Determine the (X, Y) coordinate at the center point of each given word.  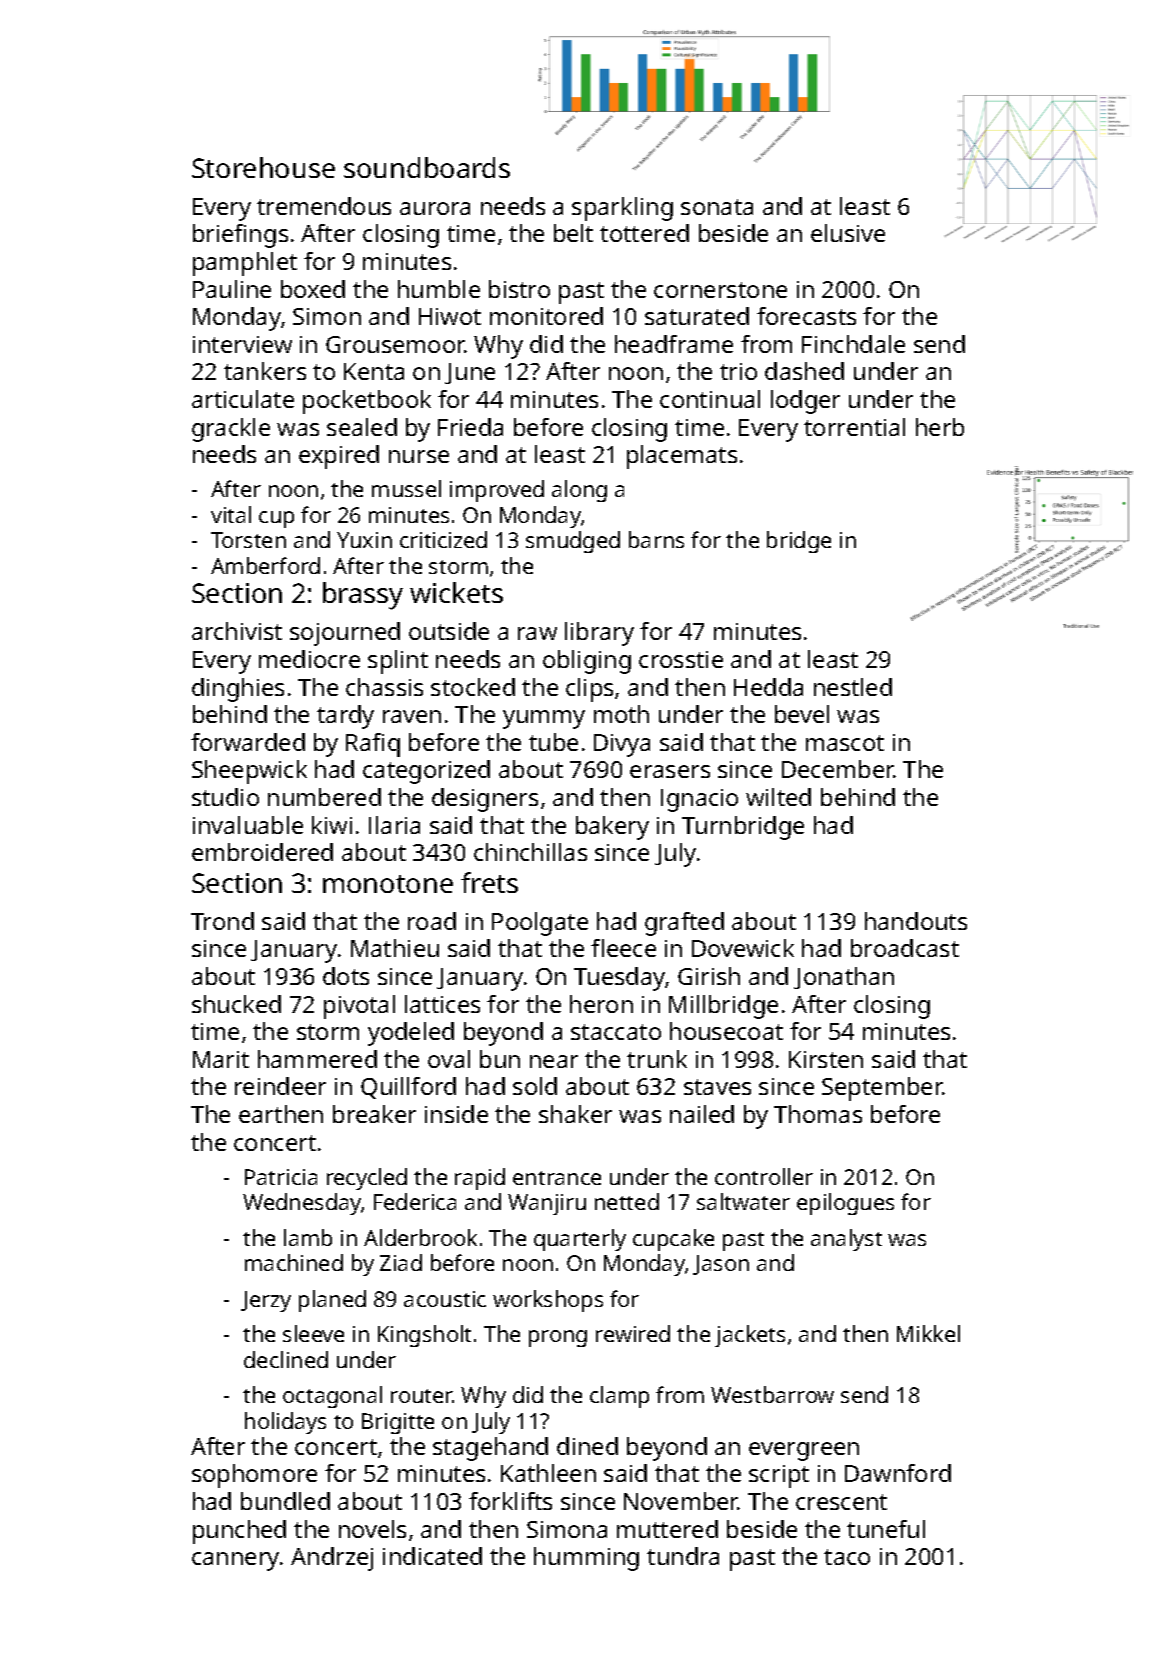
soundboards (427, 167)
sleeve (313, 1333)
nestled (853, 687)
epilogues (845, 1204)
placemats (682, 457)
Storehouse (263, 167)
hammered (317, 1059)
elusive (848, 233)
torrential (854, 427)
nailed (702, 1114)
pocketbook (367, 402)
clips (589, 690)
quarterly (580, 1240)
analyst (846, 1240)
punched (239, 1532)
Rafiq (373, 745)
